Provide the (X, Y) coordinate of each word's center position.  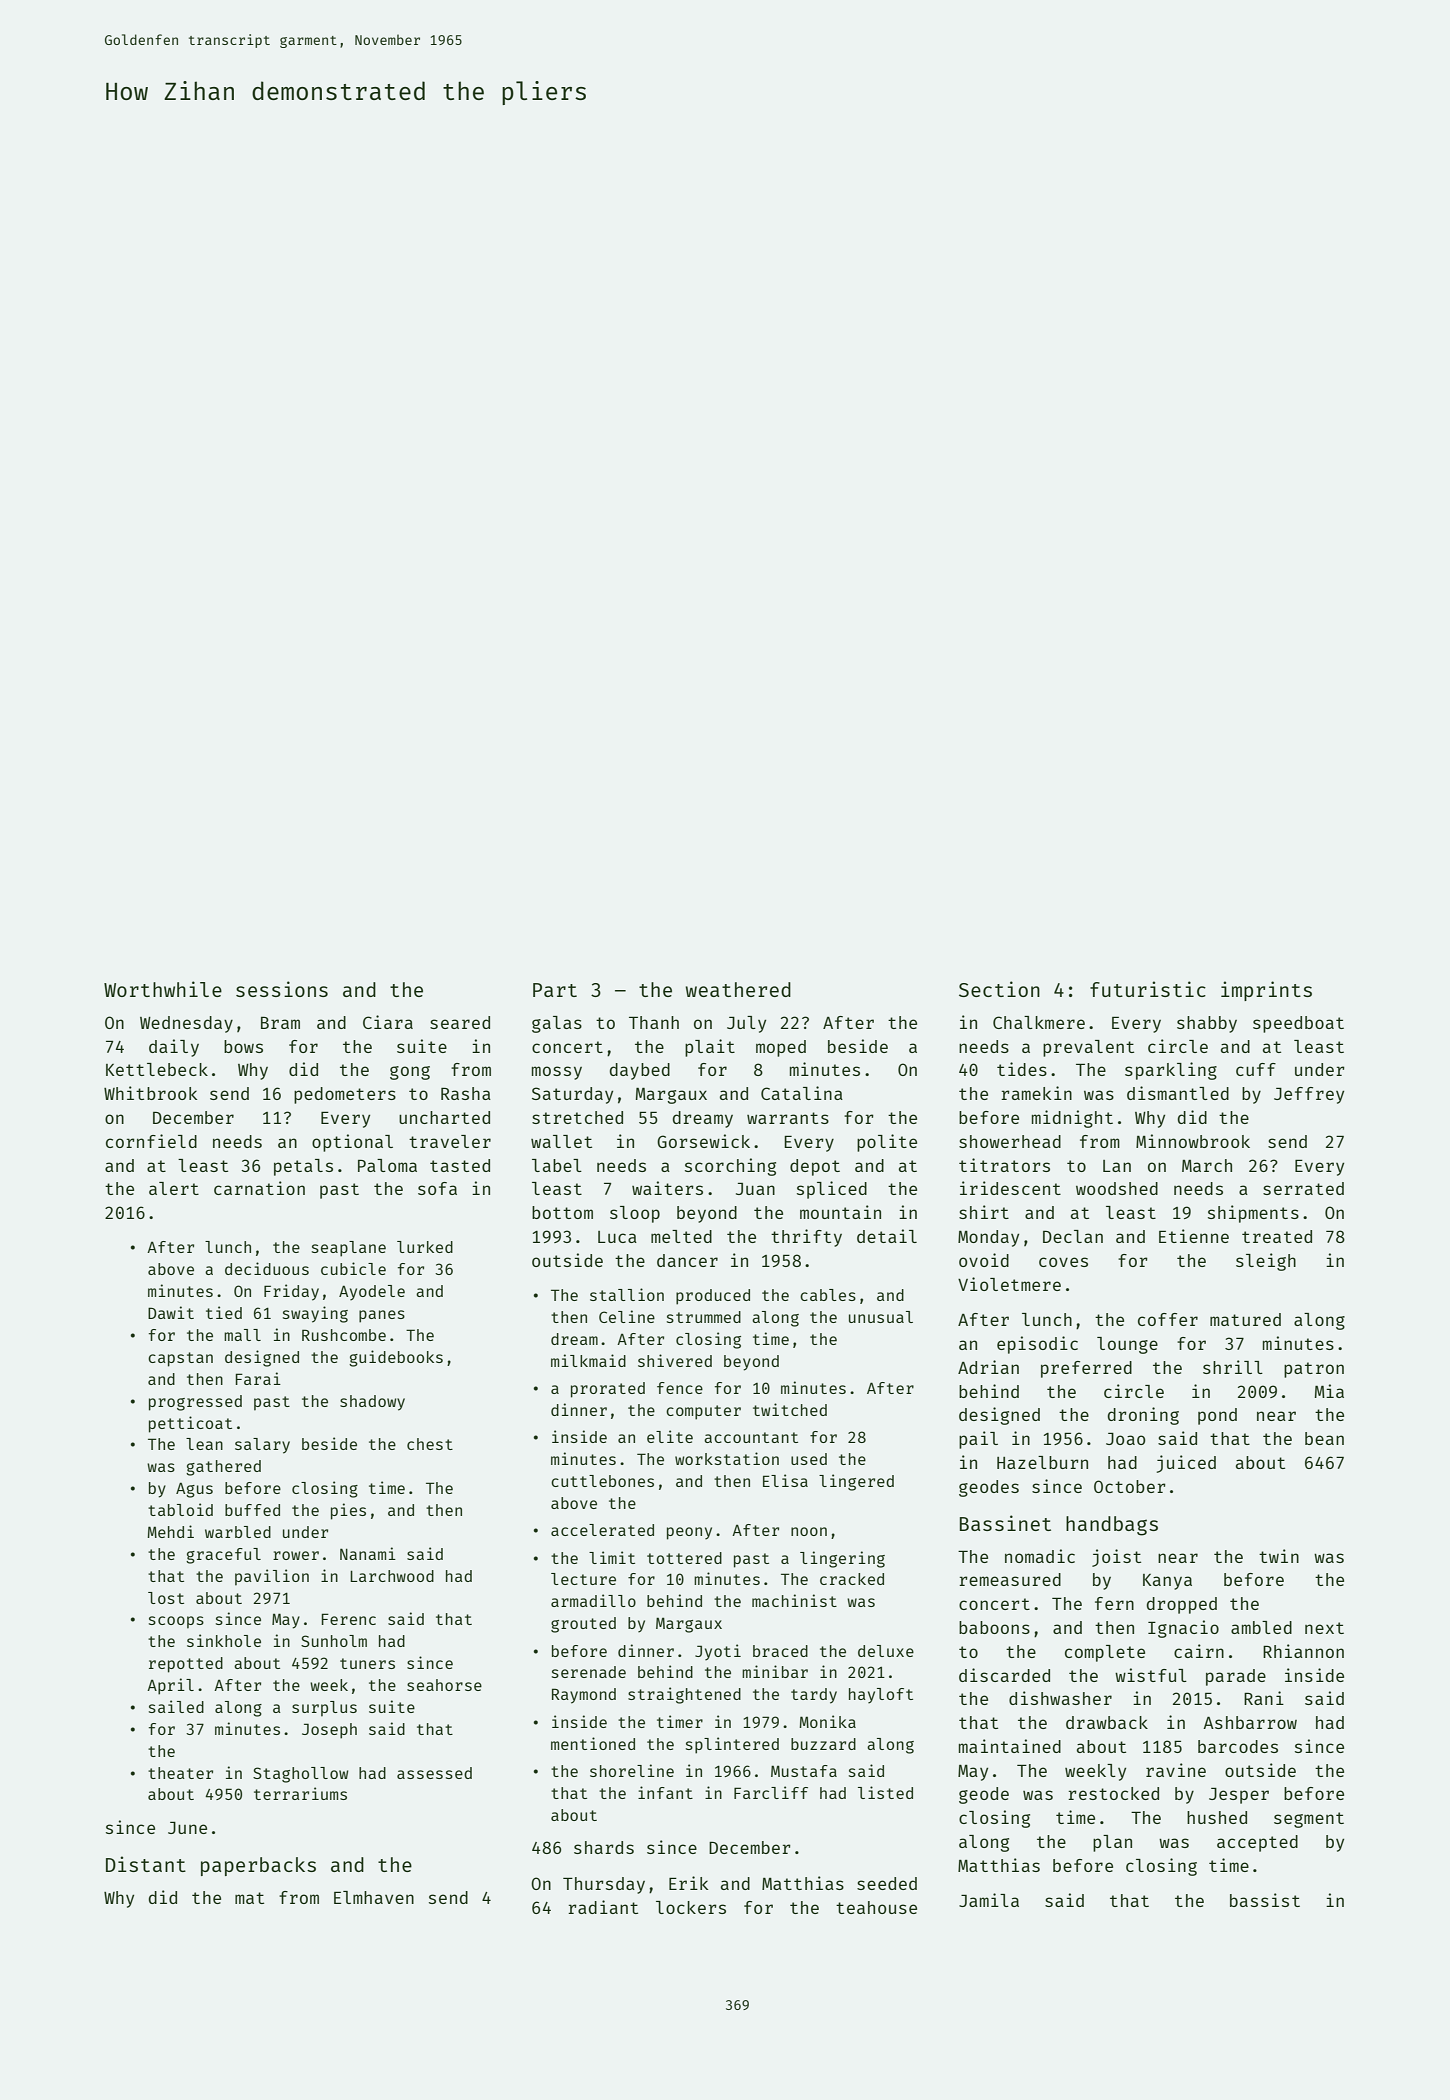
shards (604, 1847)
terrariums (300, 1793)
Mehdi (170, 1531)
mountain (840, 1212)
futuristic (1148, 989)
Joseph (329, 1731)
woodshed (1117, 1188)
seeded (887, 1883)
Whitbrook (150, 1093)
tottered (684, 1558)
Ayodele (372, 1293)
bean (1324, 1438)
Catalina (802, 1093)
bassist (1265, 1900)
